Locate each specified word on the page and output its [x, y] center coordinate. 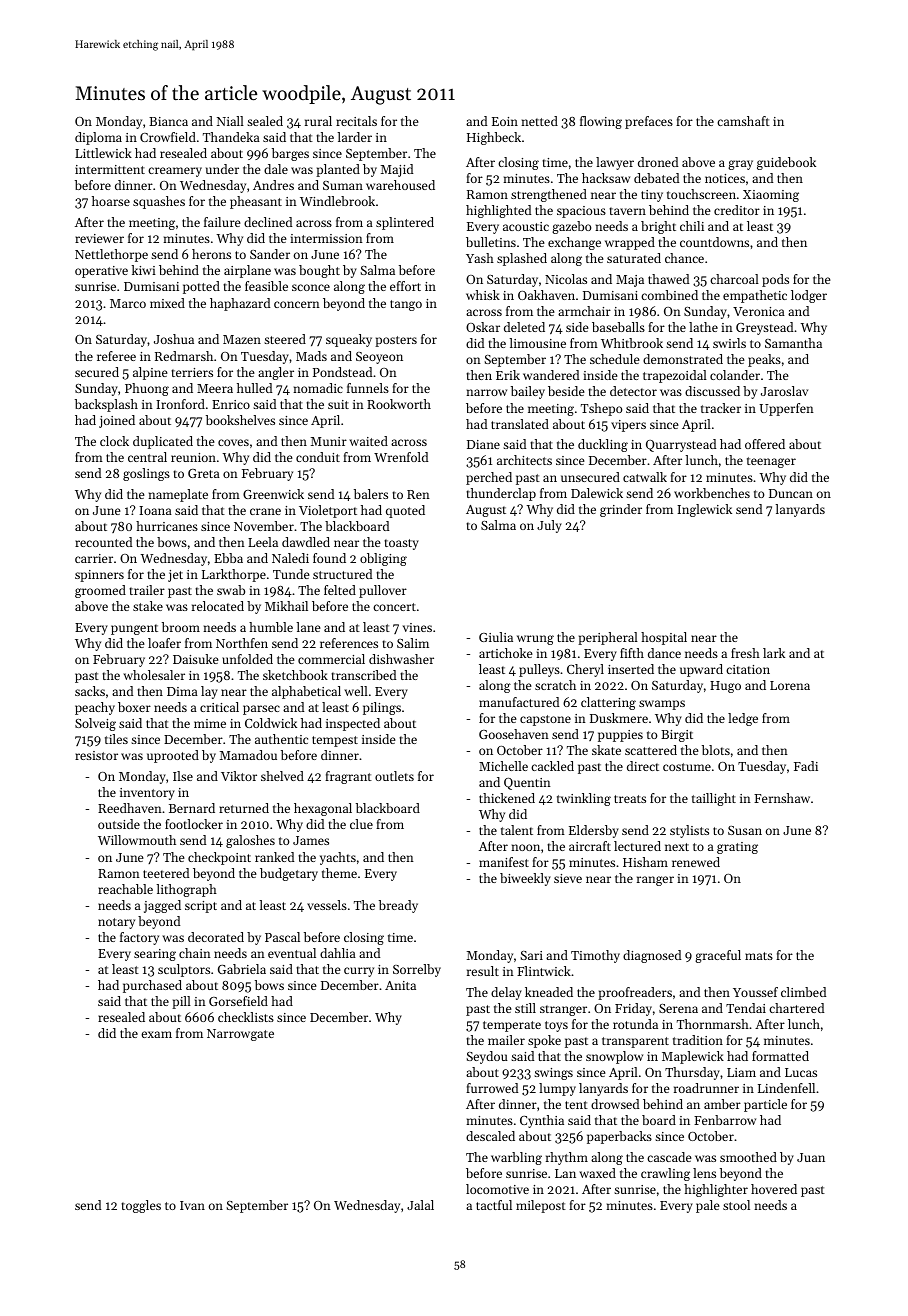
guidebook [786, 163]
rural [318, 121]
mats [759, 956]
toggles [141, 1206]
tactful [494, 1205]
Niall [230, 121]
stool [736, 1205]
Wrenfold [401, 457]
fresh [745, 653]
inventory [147, 794]
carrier [94, 558]
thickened [507, 798]
